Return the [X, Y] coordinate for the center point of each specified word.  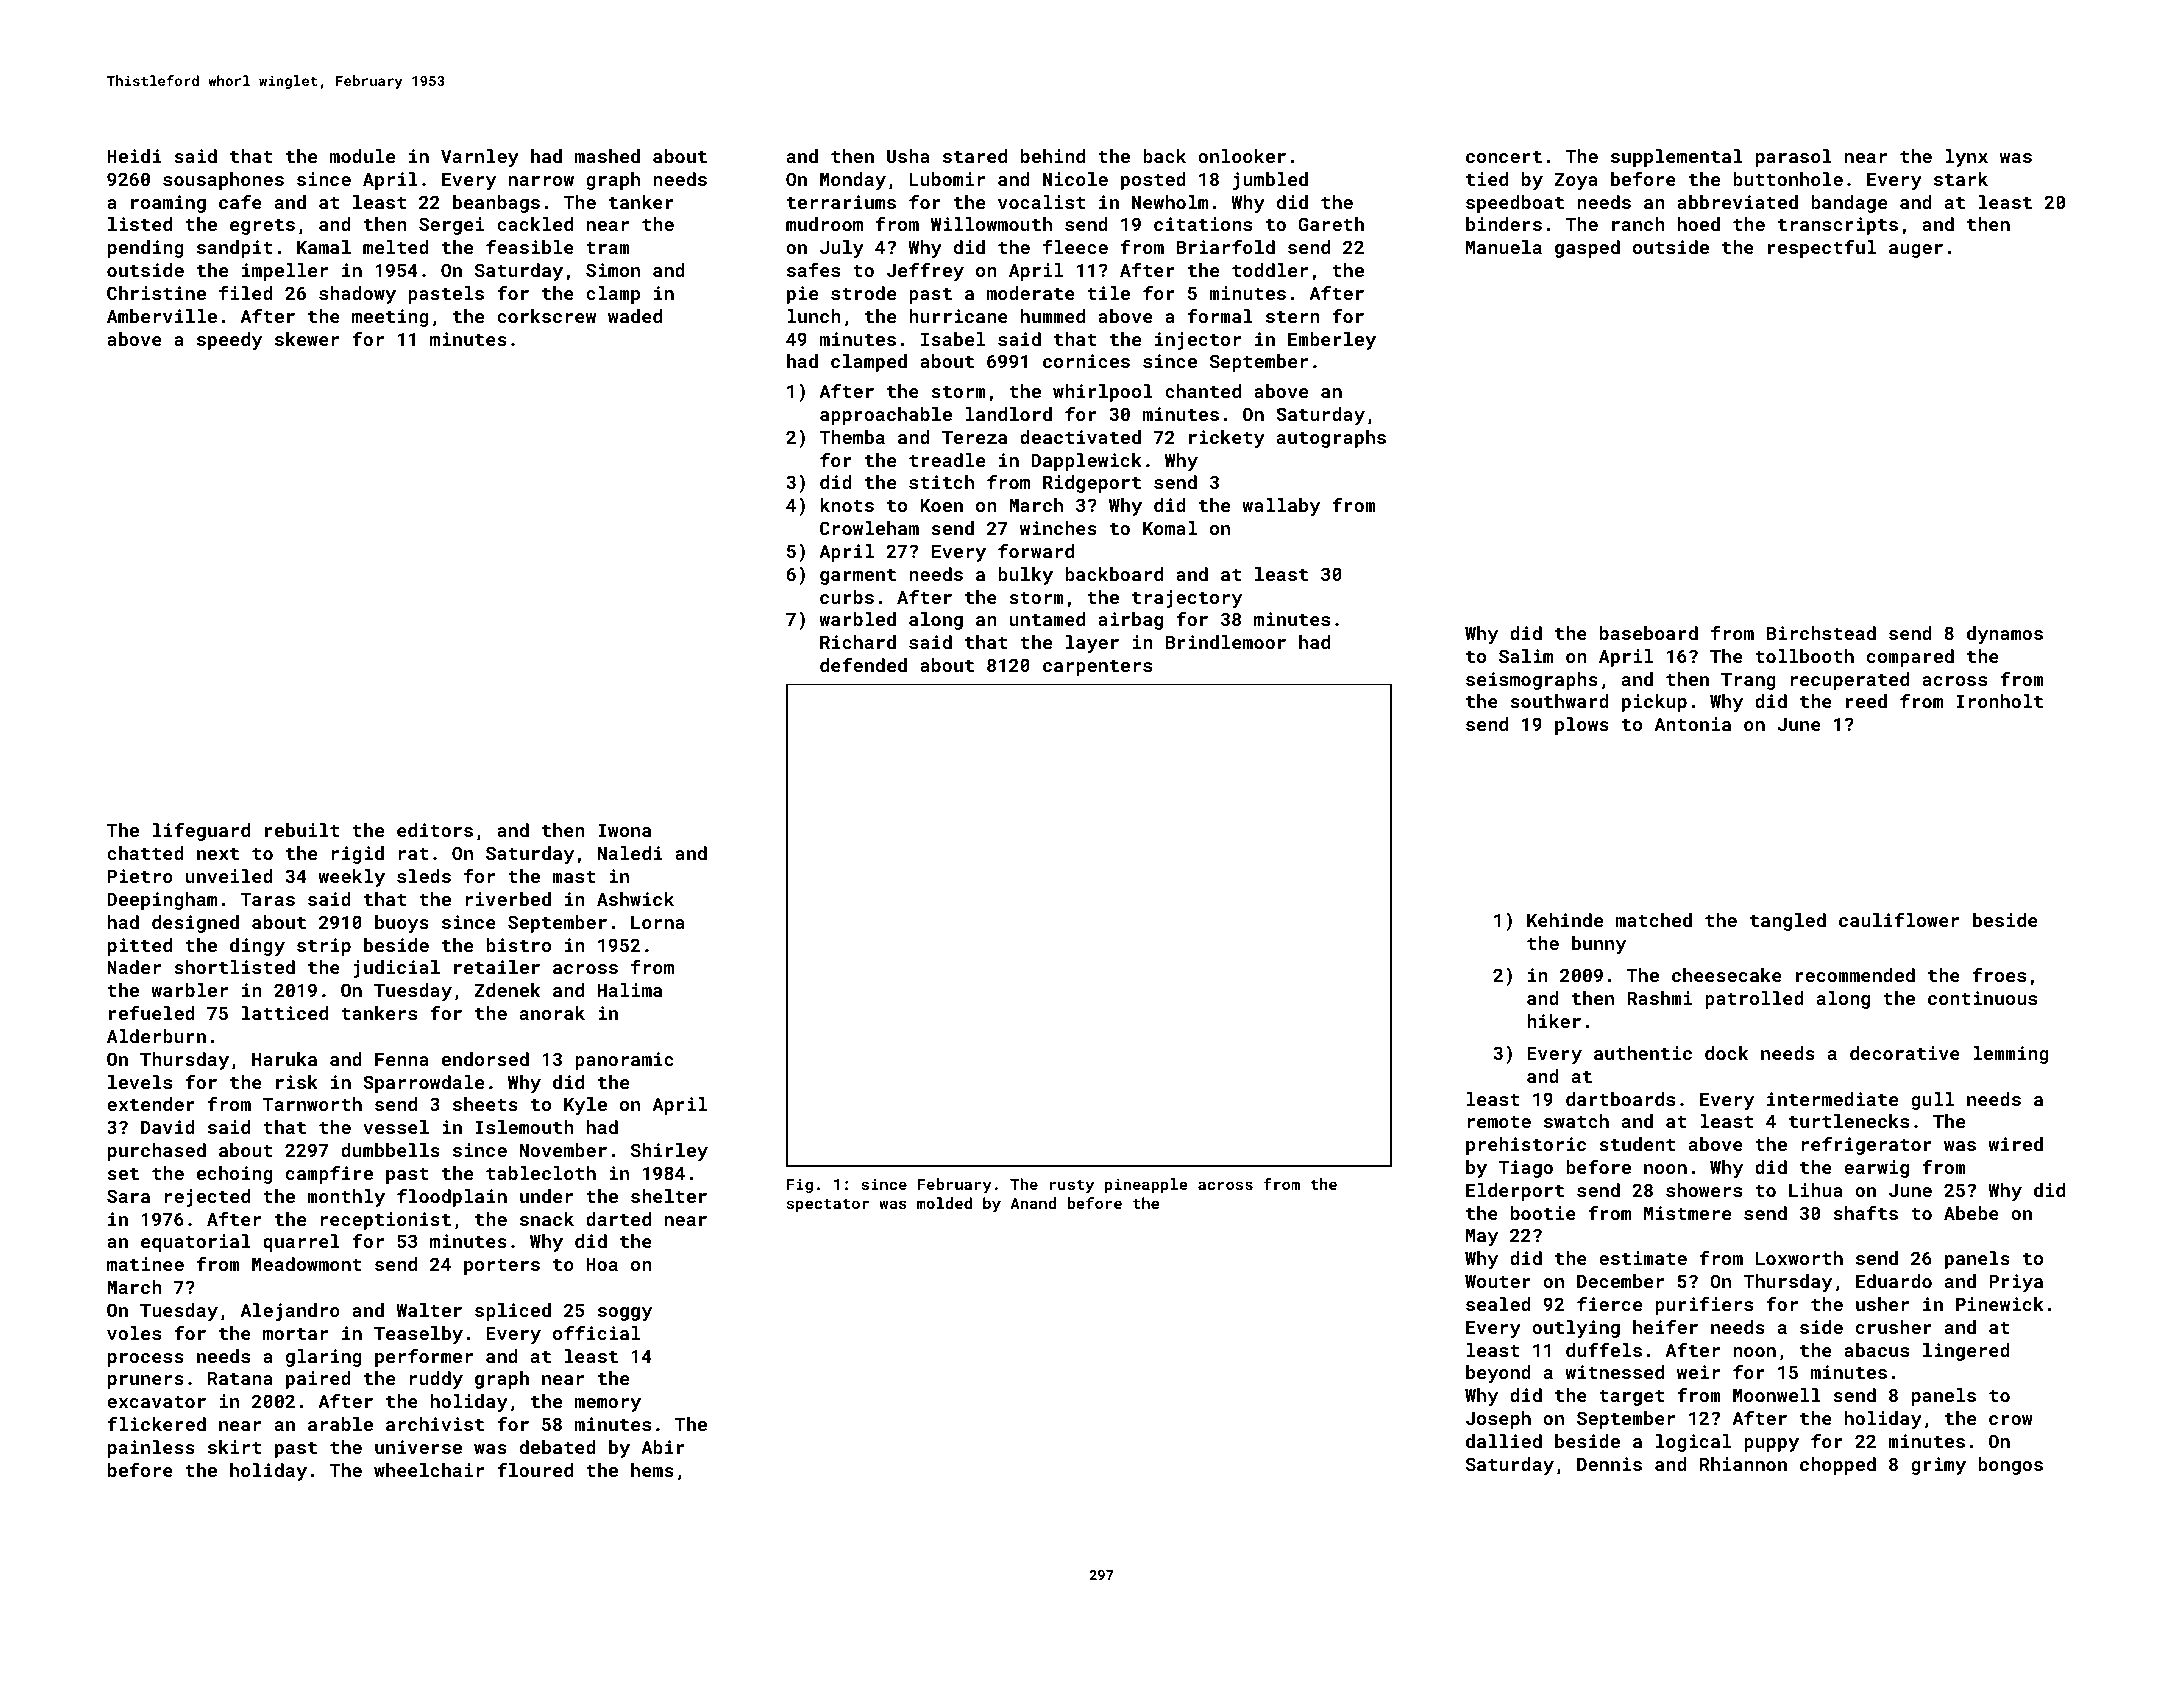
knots [847, 505]
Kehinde [1565, 920]
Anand [1033, 1203]
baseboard [1649, 633]
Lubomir [947, 179]
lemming [2011, 1055]
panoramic [624, 1061]
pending [146, 249]
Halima [630, 990]
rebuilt [302, 830]
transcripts [1838, 226]
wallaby [1281, 507]
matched [1654, 920]
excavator [156, 1402]
